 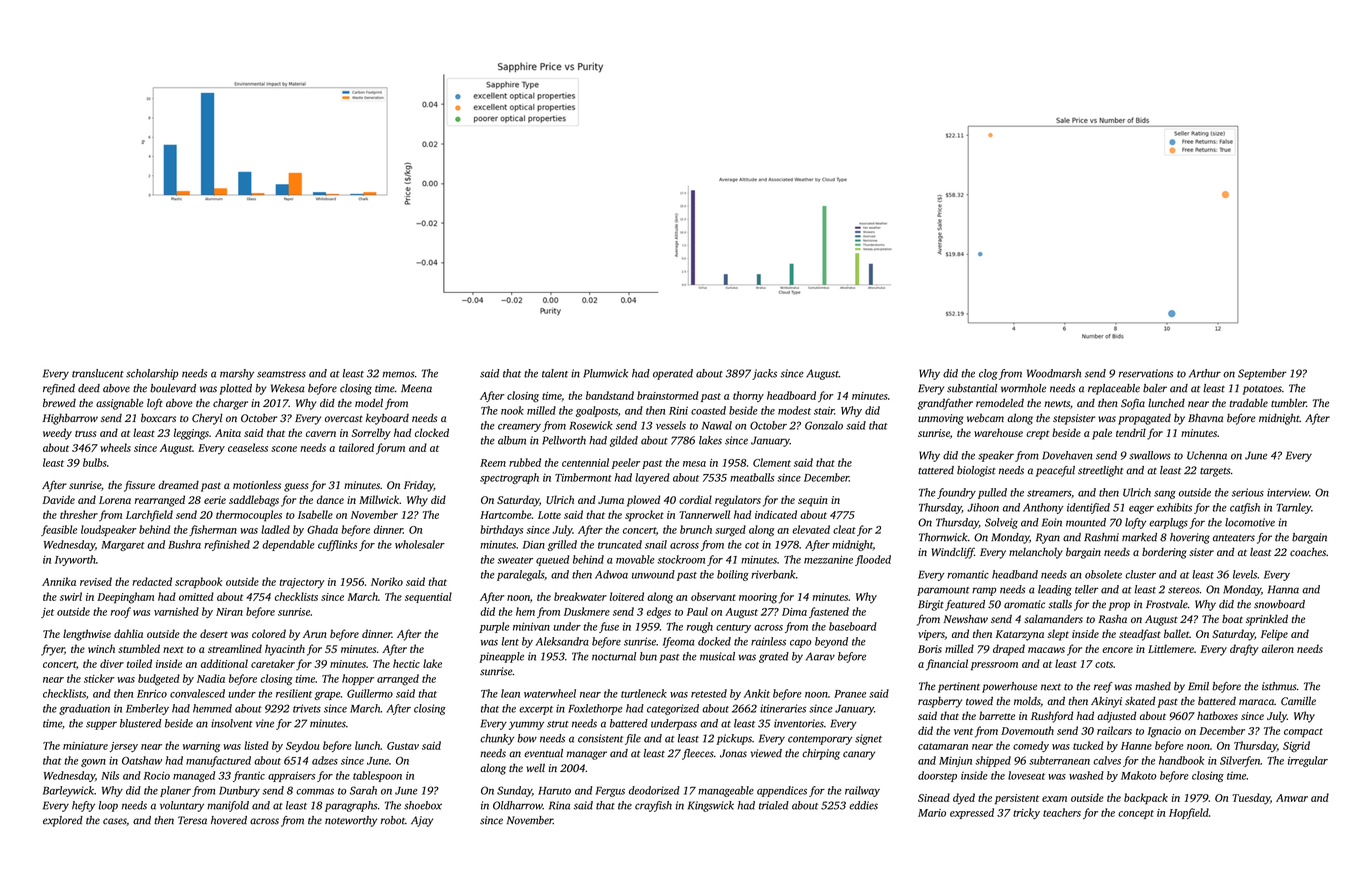 I want to click on exam, so click(x=1054, y=799).
